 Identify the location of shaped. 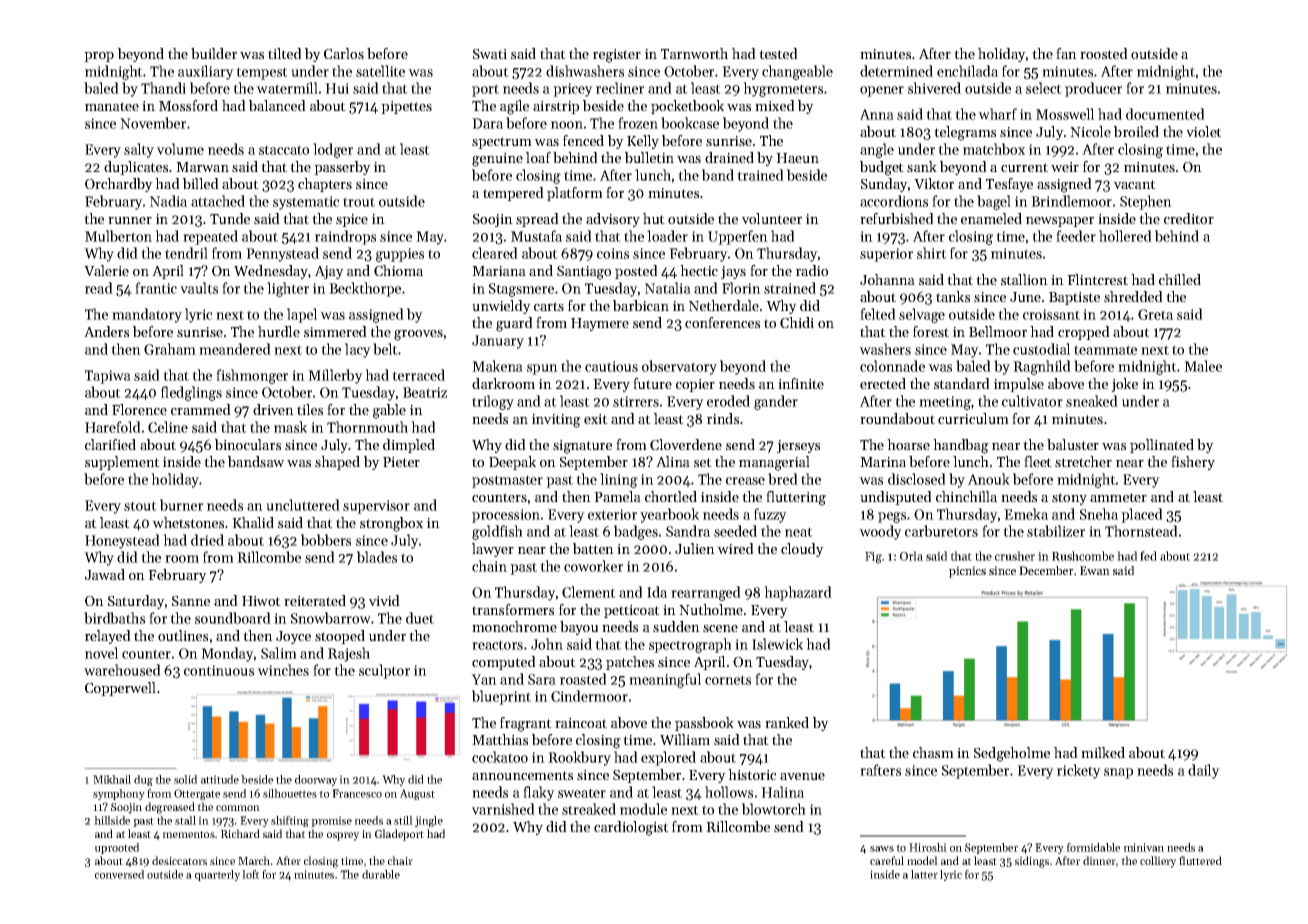
(337, 463).
